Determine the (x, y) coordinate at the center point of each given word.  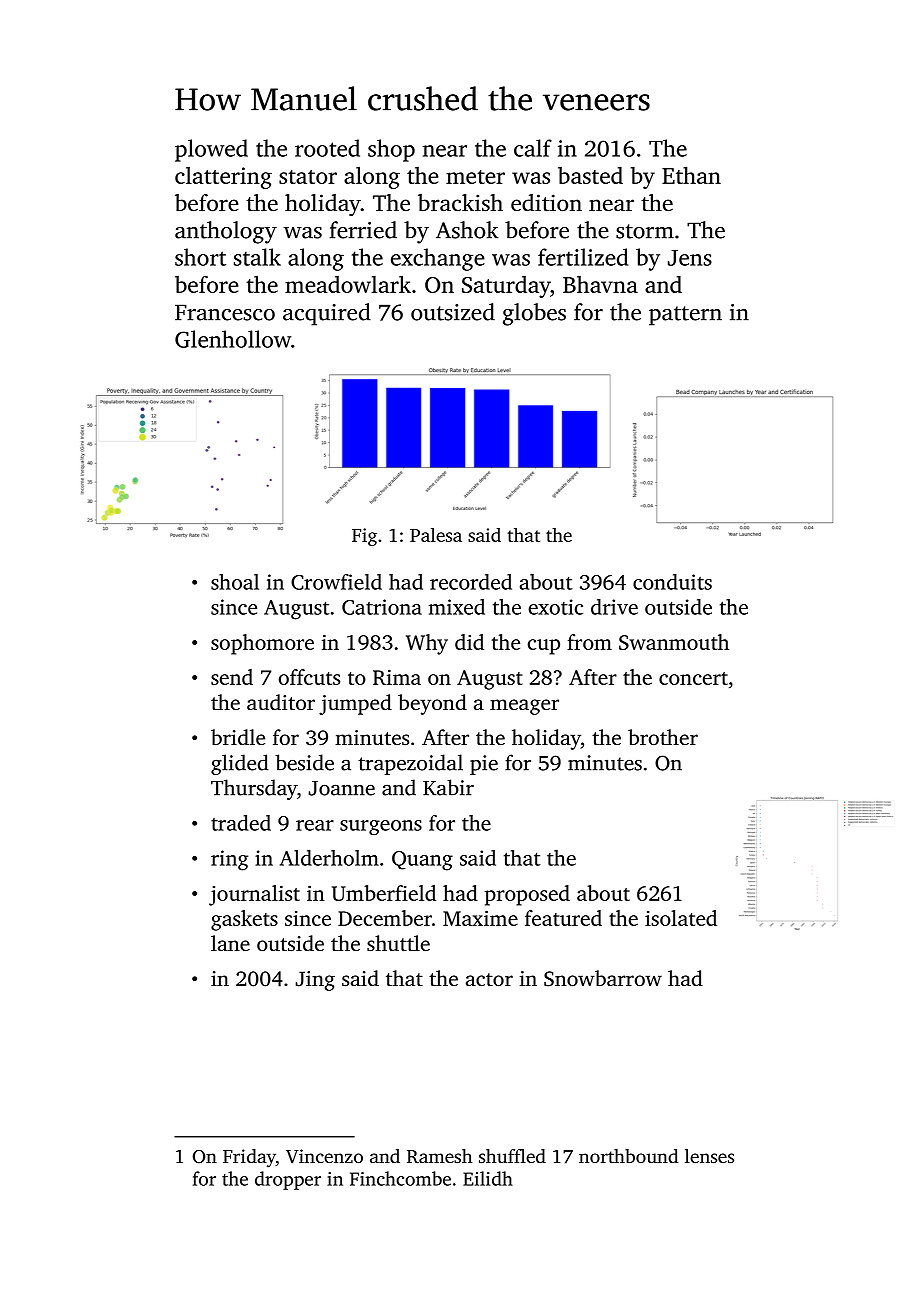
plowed (211, 150)
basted (590, 175)
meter (475, 177)
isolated (681, 918)
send (232, 677)
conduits (672, 582)
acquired (327, 314)
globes (534, 314)
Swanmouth (674, 642)
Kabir (448, 787)
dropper (288, 1180)
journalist (254, 895)
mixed (457, 607)
